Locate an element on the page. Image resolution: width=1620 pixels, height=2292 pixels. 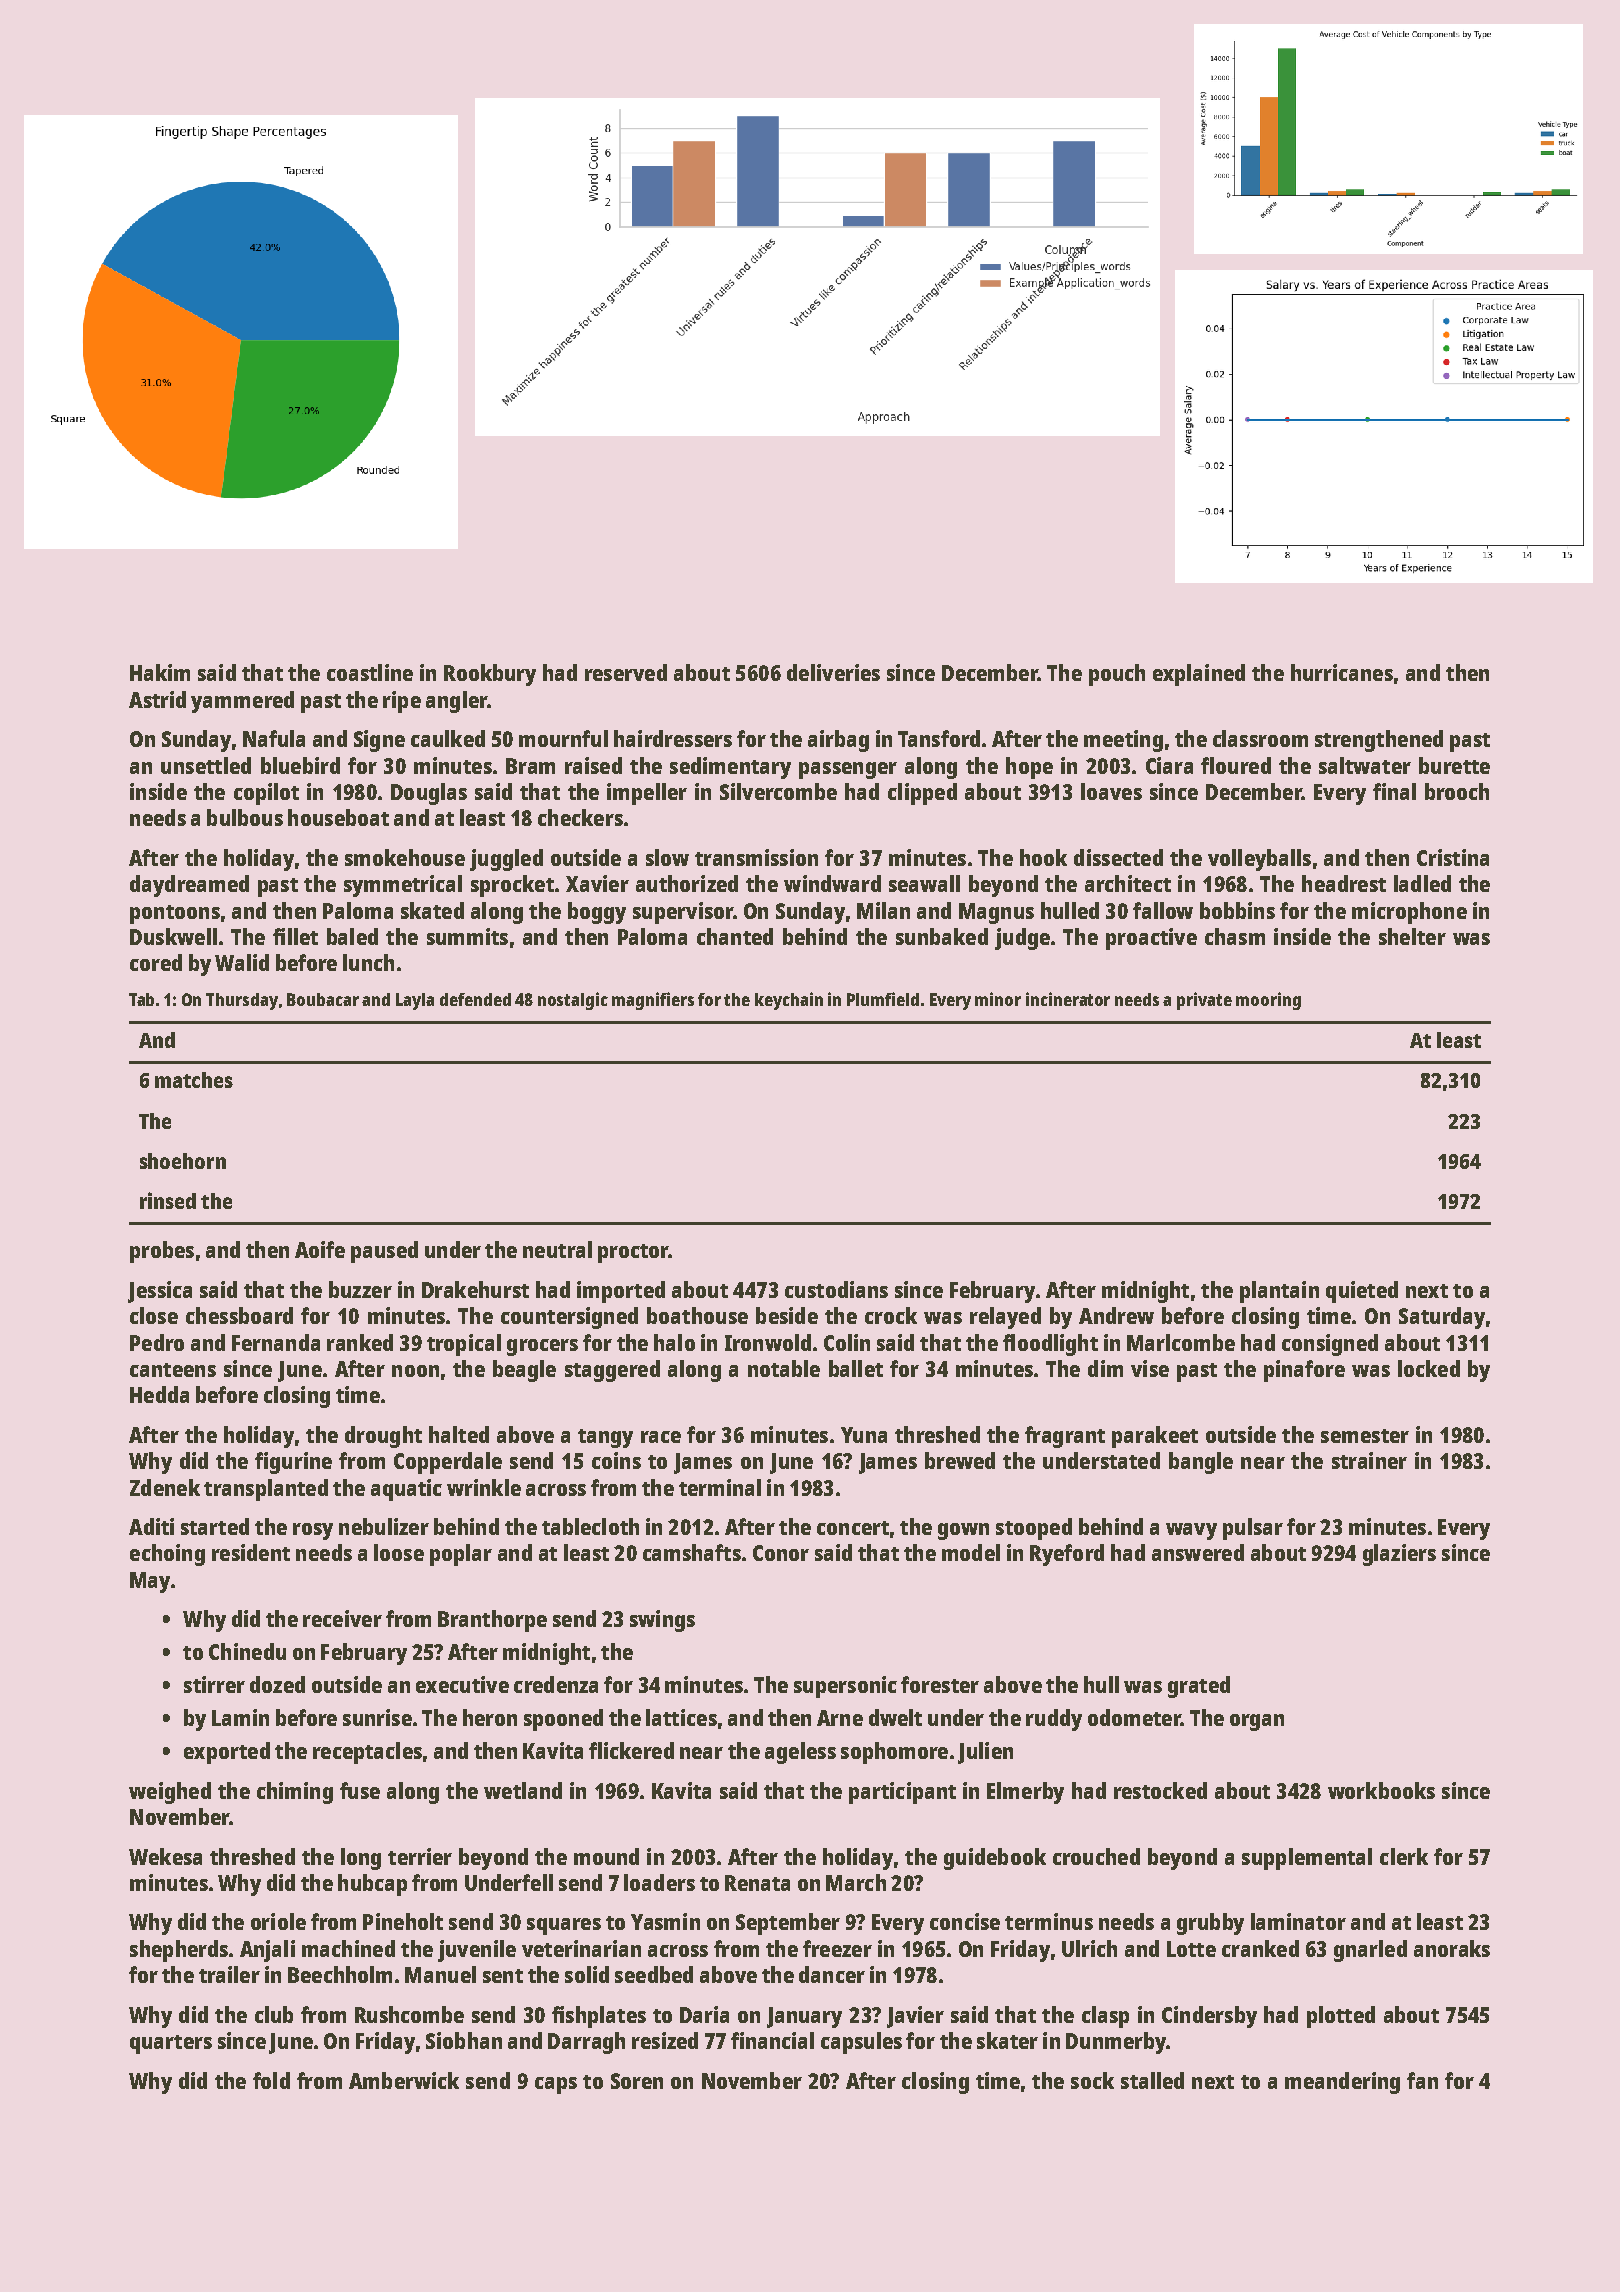
race is located at coordinates (661, 1437).
